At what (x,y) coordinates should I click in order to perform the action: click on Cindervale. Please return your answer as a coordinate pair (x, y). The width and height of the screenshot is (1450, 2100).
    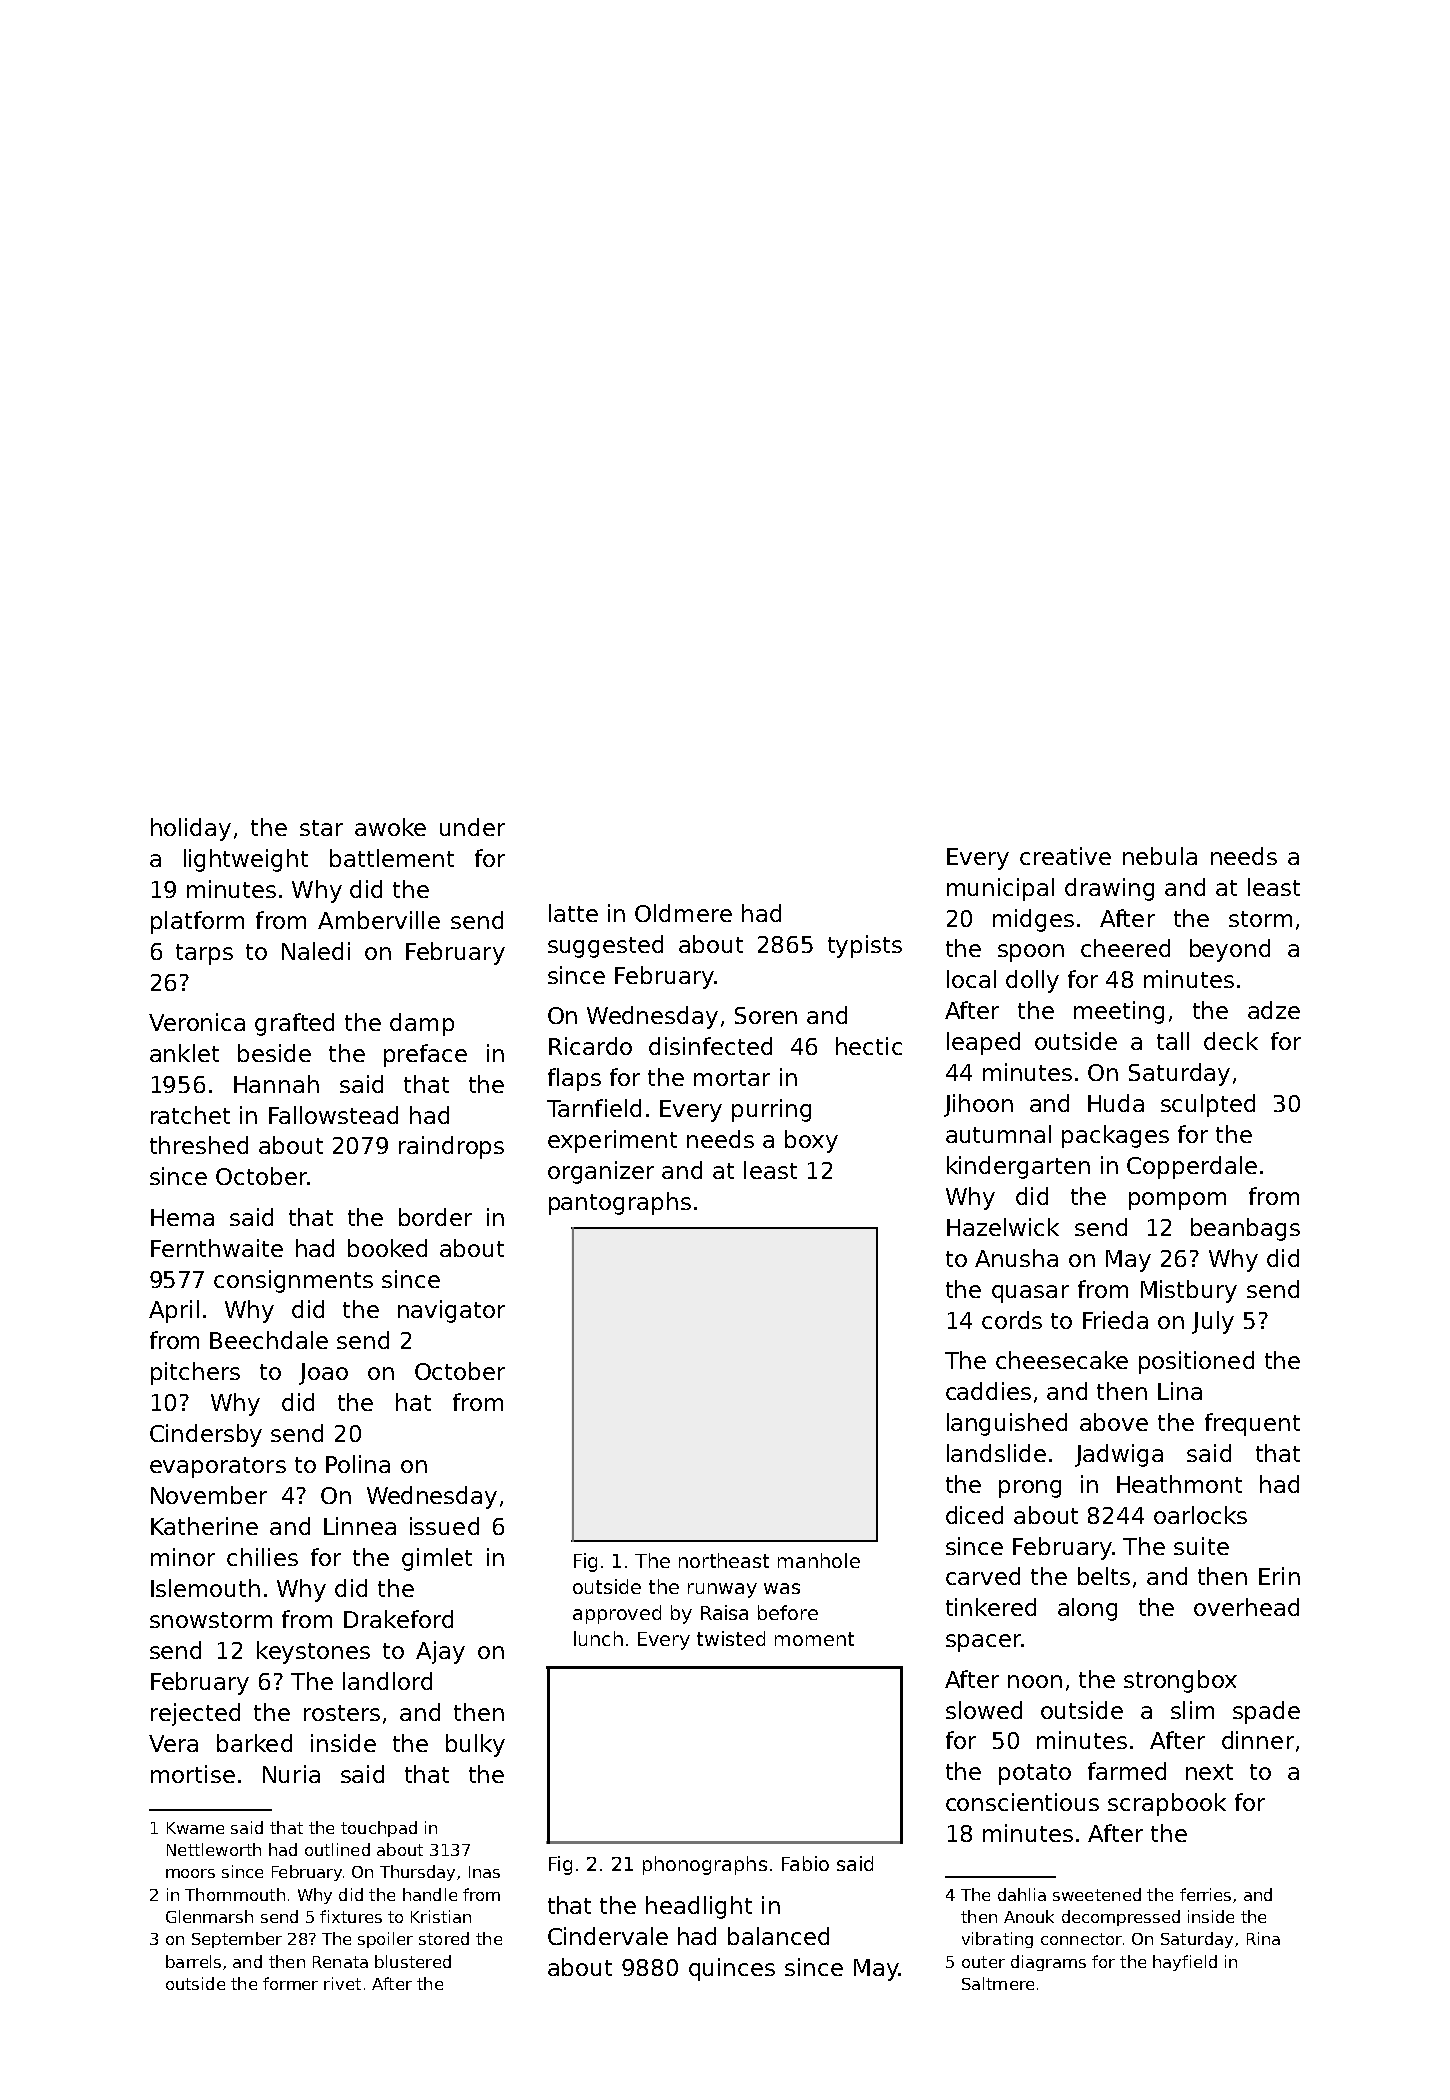
    Looking at the image, I should click on (608, 1936).
